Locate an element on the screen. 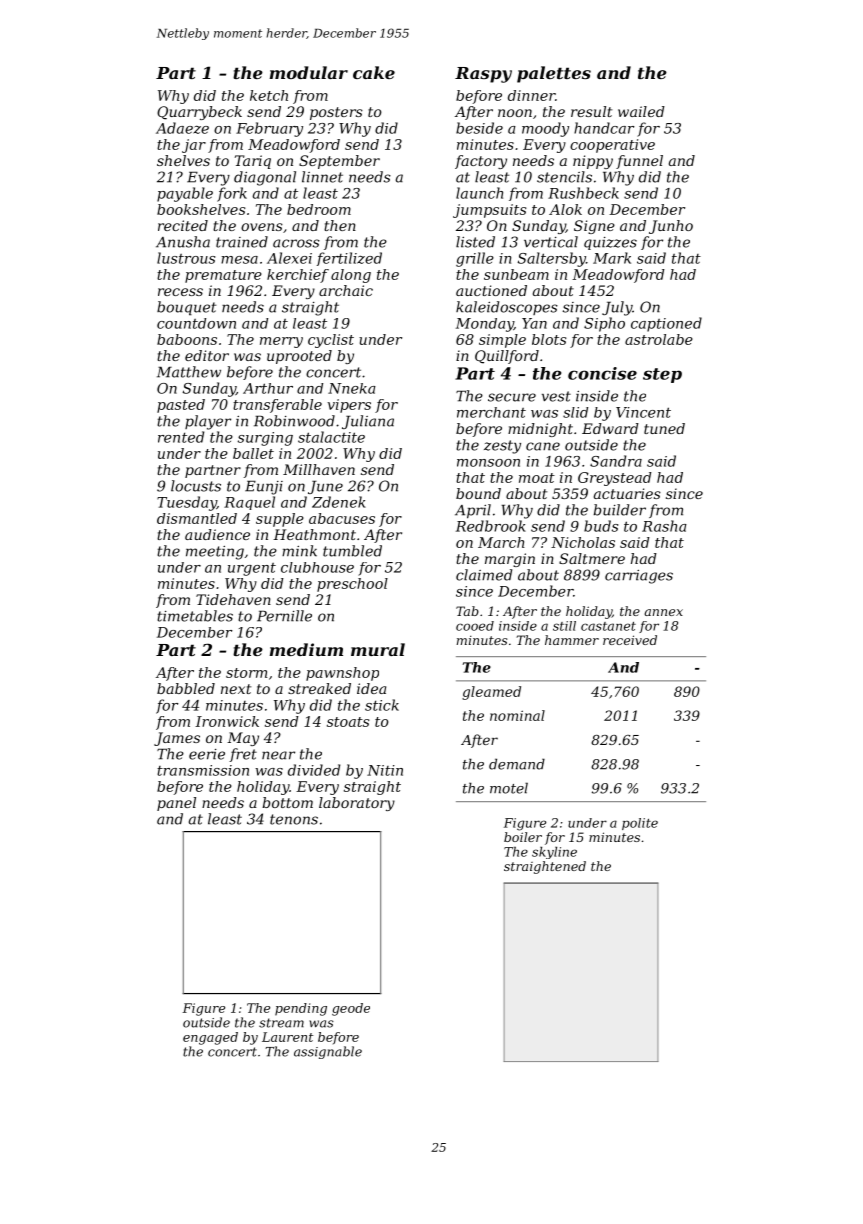  September is located at coordinates (339, 162).
